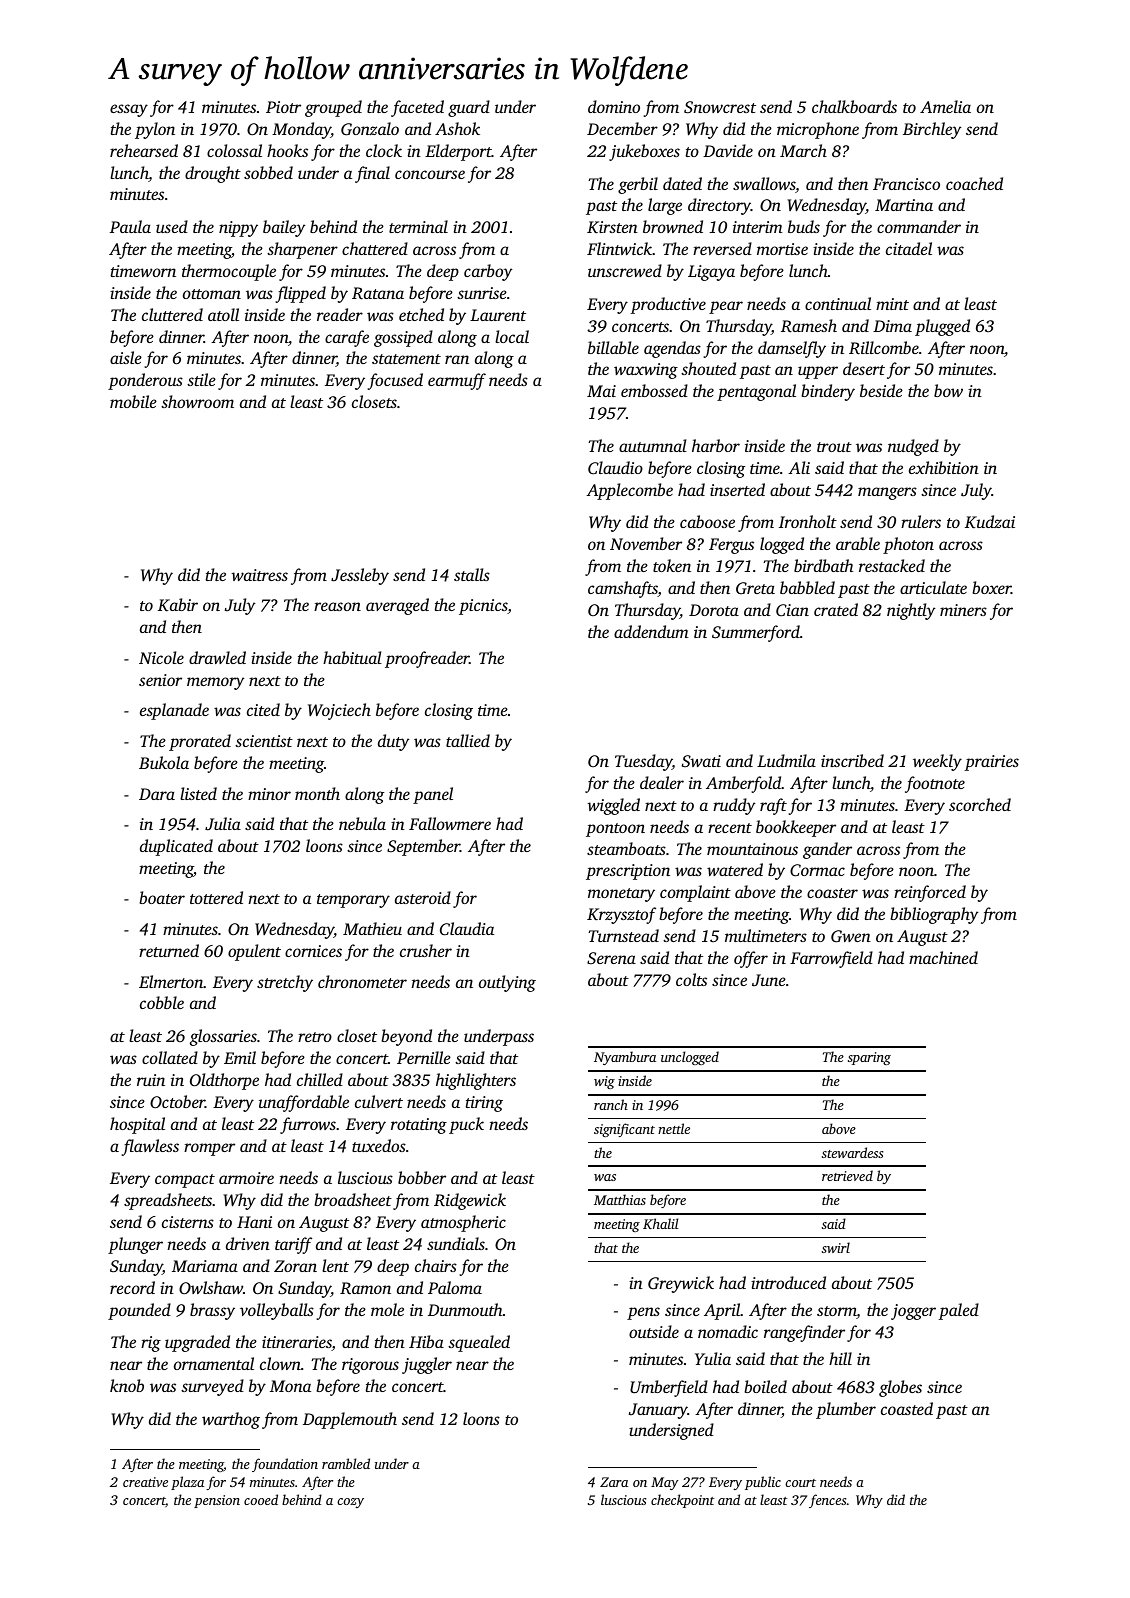  I want to click on babbled, so click(807, 587).
